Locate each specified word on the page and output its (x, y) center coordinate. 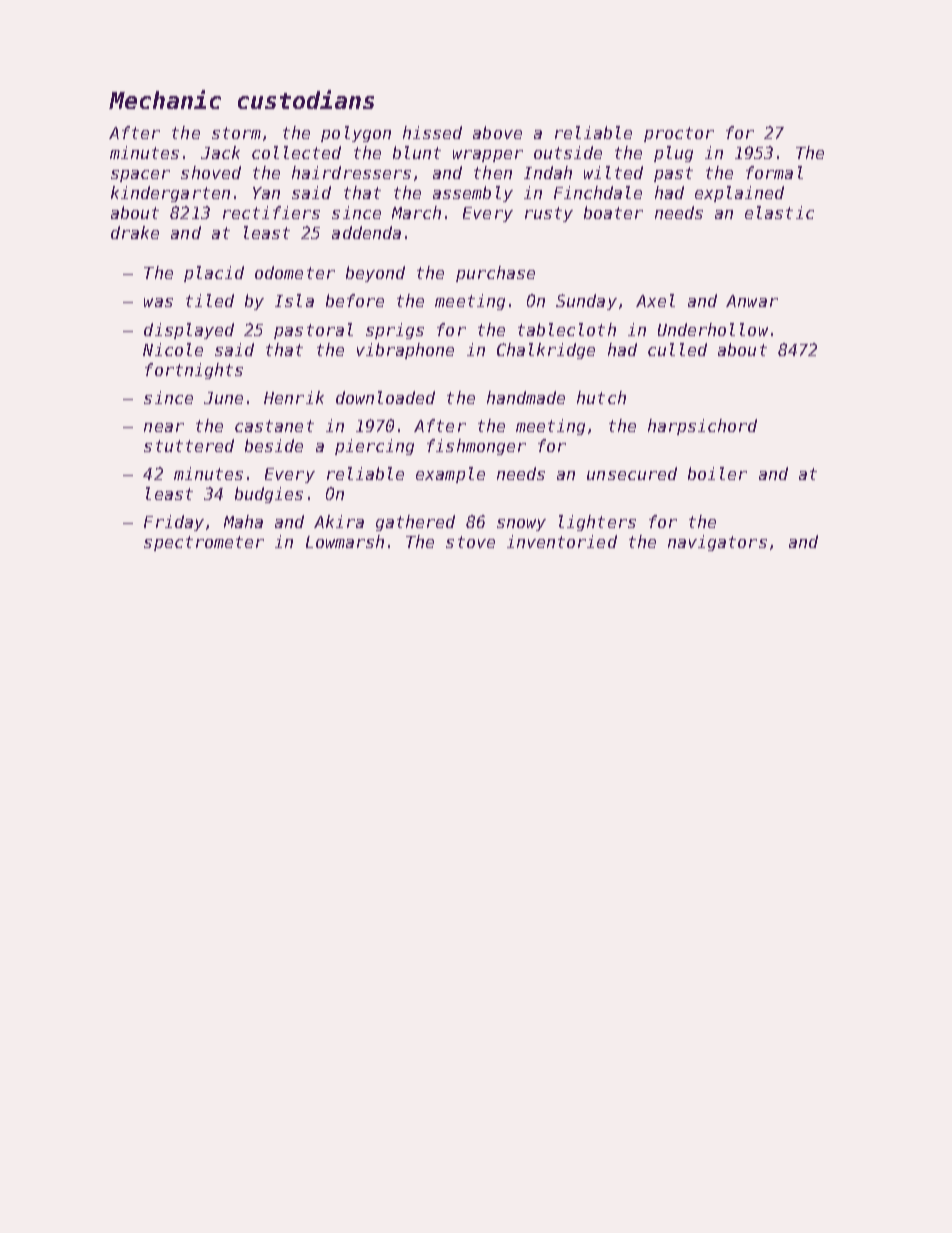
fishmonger (476, 447)
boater (613, 212)
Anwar (752, 301)
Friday (174, 523)
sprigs (395, 331)
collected (296, 152)
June (223, 398)
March (416, 212)
